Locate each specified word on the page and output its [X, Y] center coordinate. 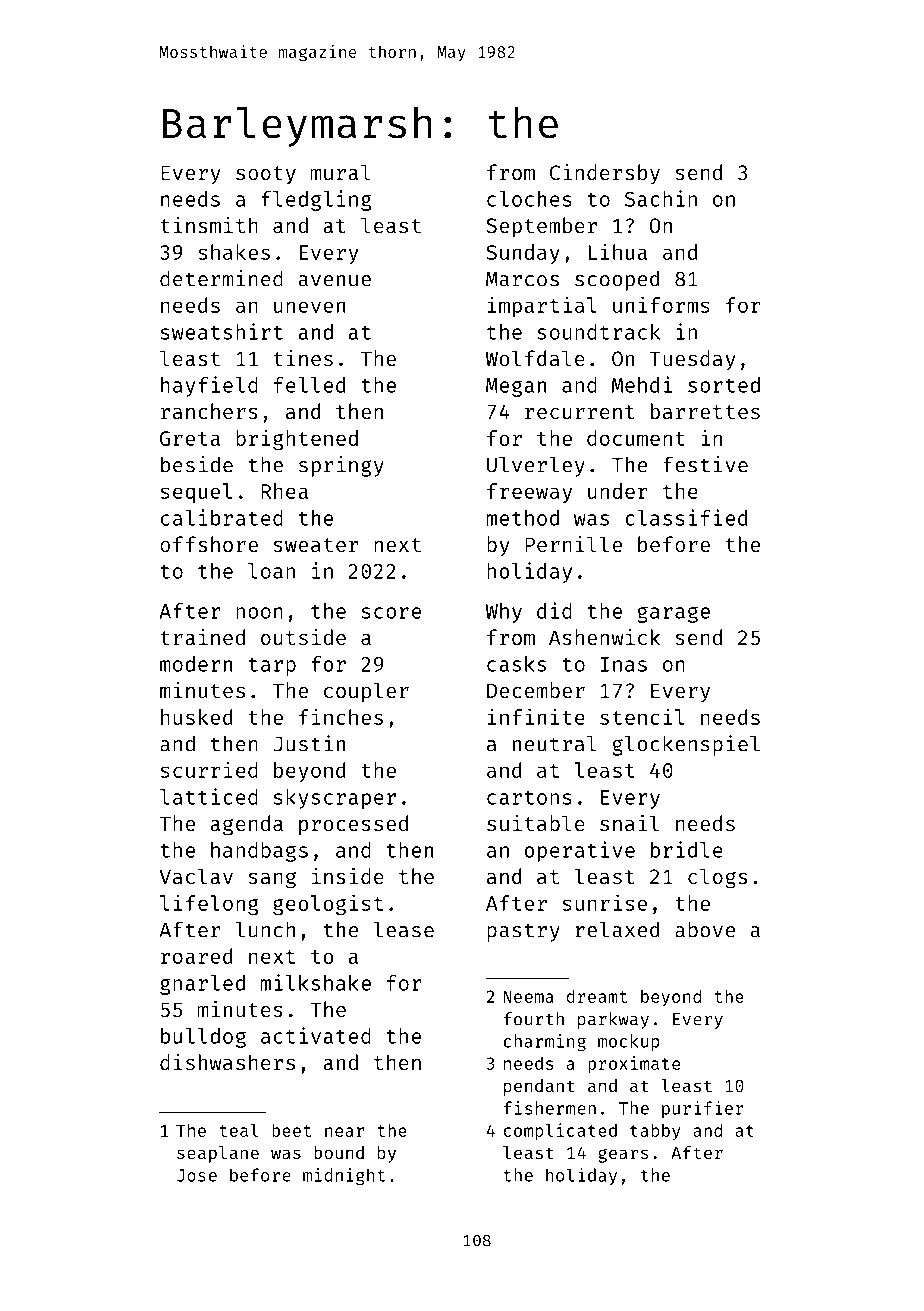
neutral [555, 744]
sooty [266, 175]
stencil [642, 716]
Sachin [661, 198]
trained [202, 637]
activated [316, 1035]
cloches [529, 199]
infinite [536, 716]
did [554, 610]
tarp [272, 667]
